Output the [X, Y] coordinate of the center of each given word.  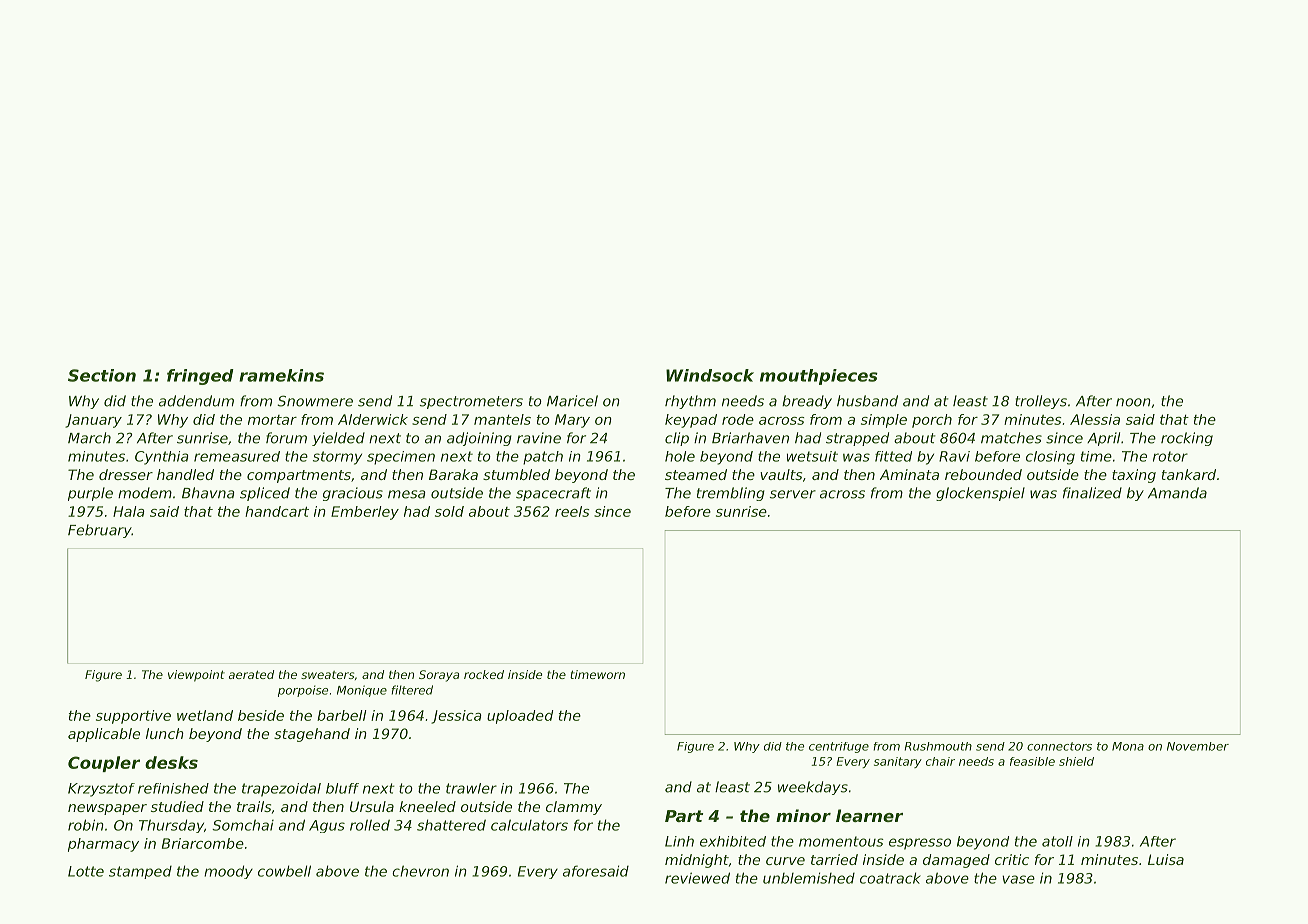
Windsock [710, 375]
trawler [471, 788]
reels [572, 511]
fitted [893, 456]
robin [86, 825]
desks [171, 762]
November [1198, 746]
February [100, 531]
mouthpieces [819, 377]
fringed [200, 377]
